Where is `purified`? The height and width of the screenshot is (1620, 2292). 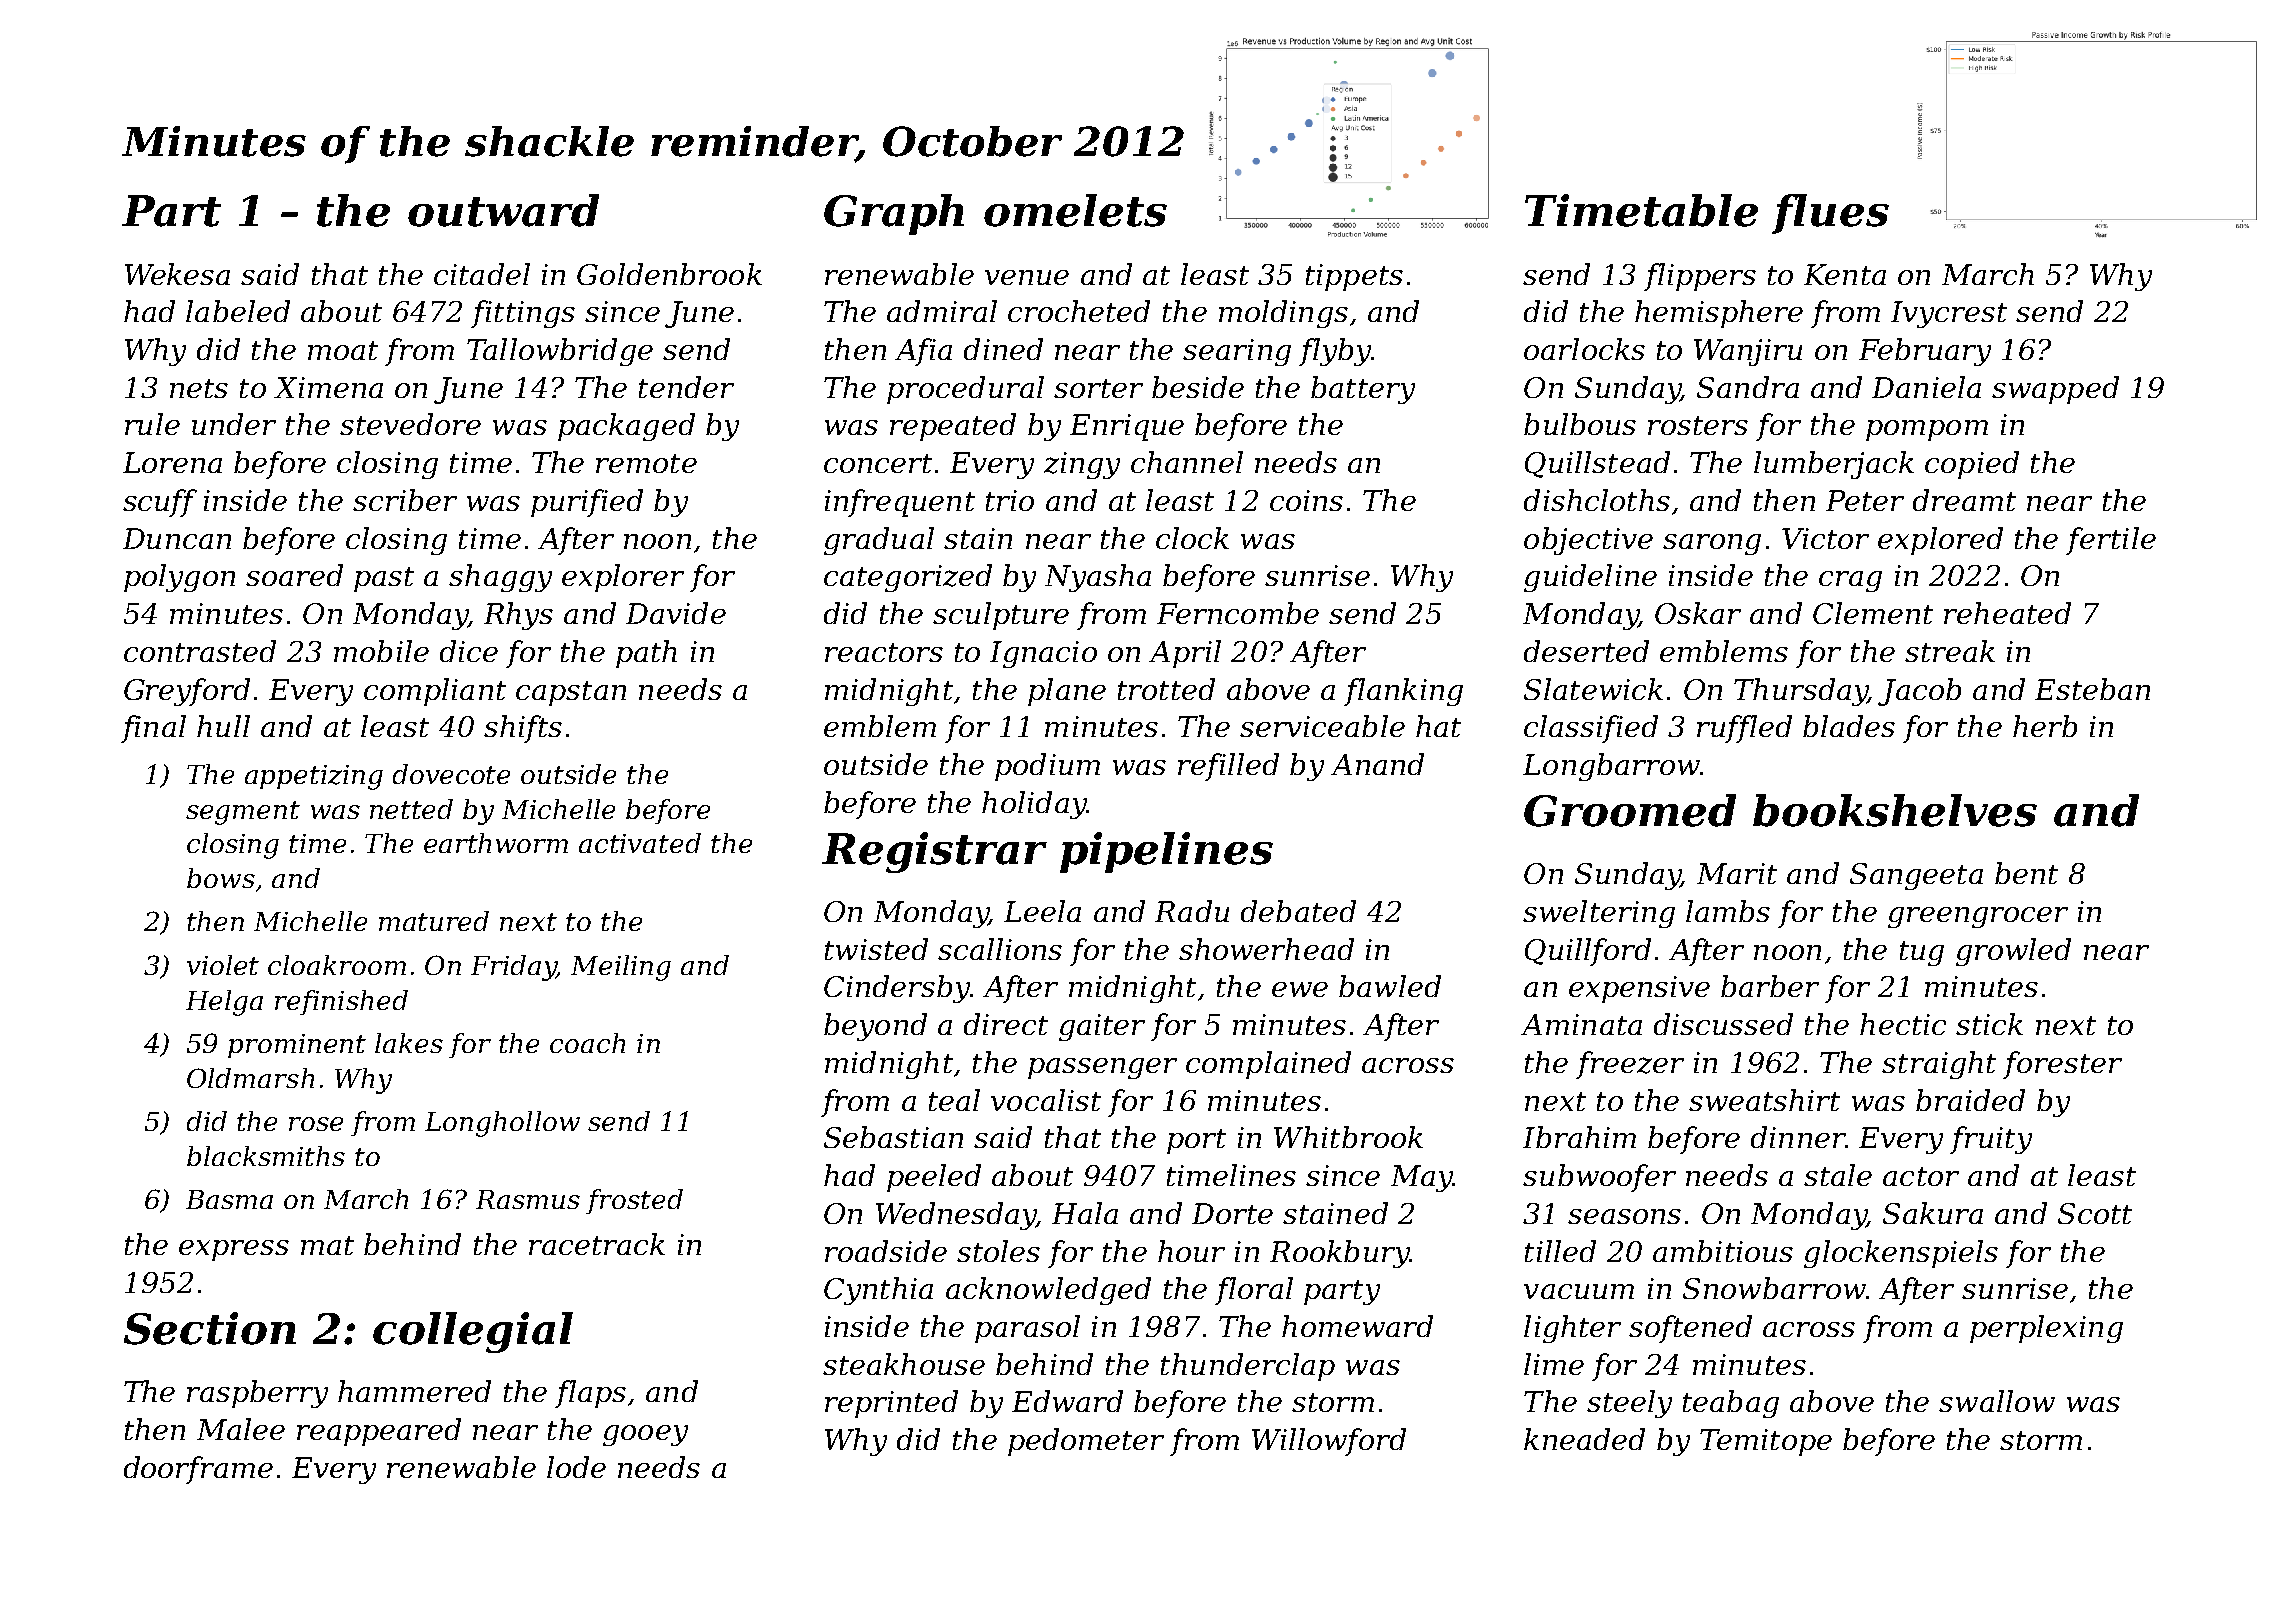
purified is located at coordinates (587, 503).
